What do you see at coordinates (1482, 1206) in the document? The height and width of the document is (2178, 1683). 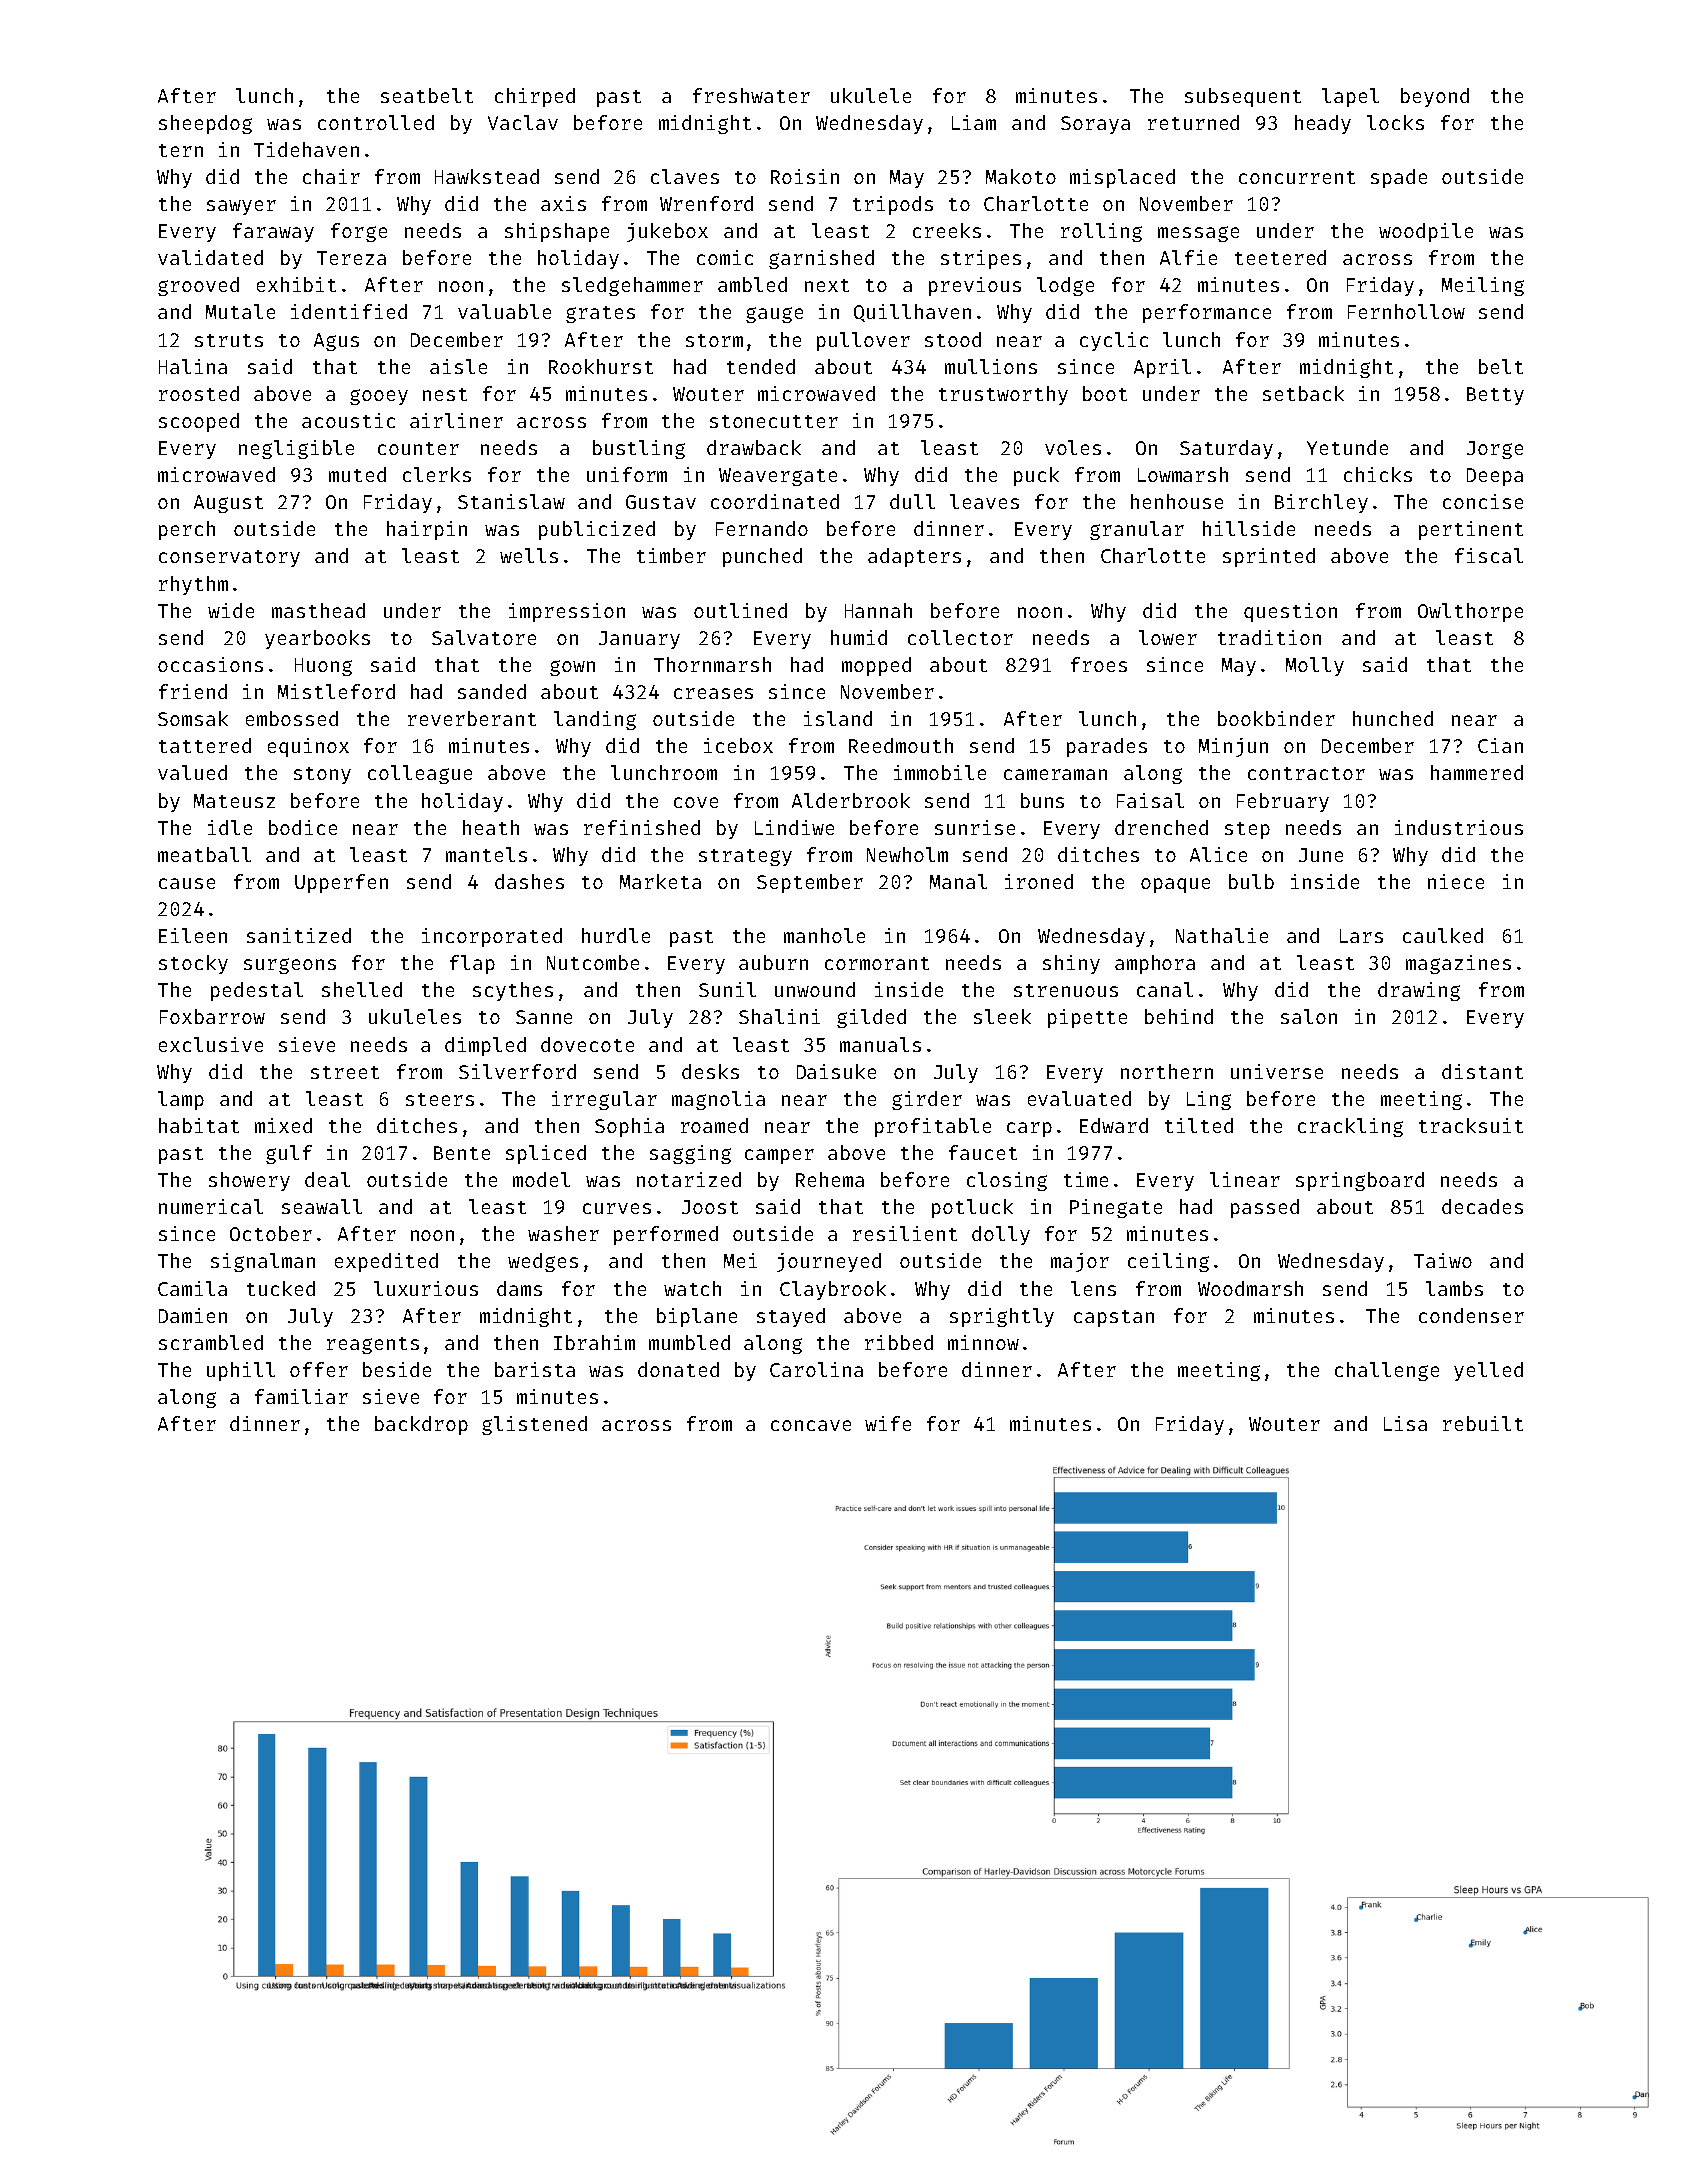 I see `decades` at bounding box center [1482, 1206].
